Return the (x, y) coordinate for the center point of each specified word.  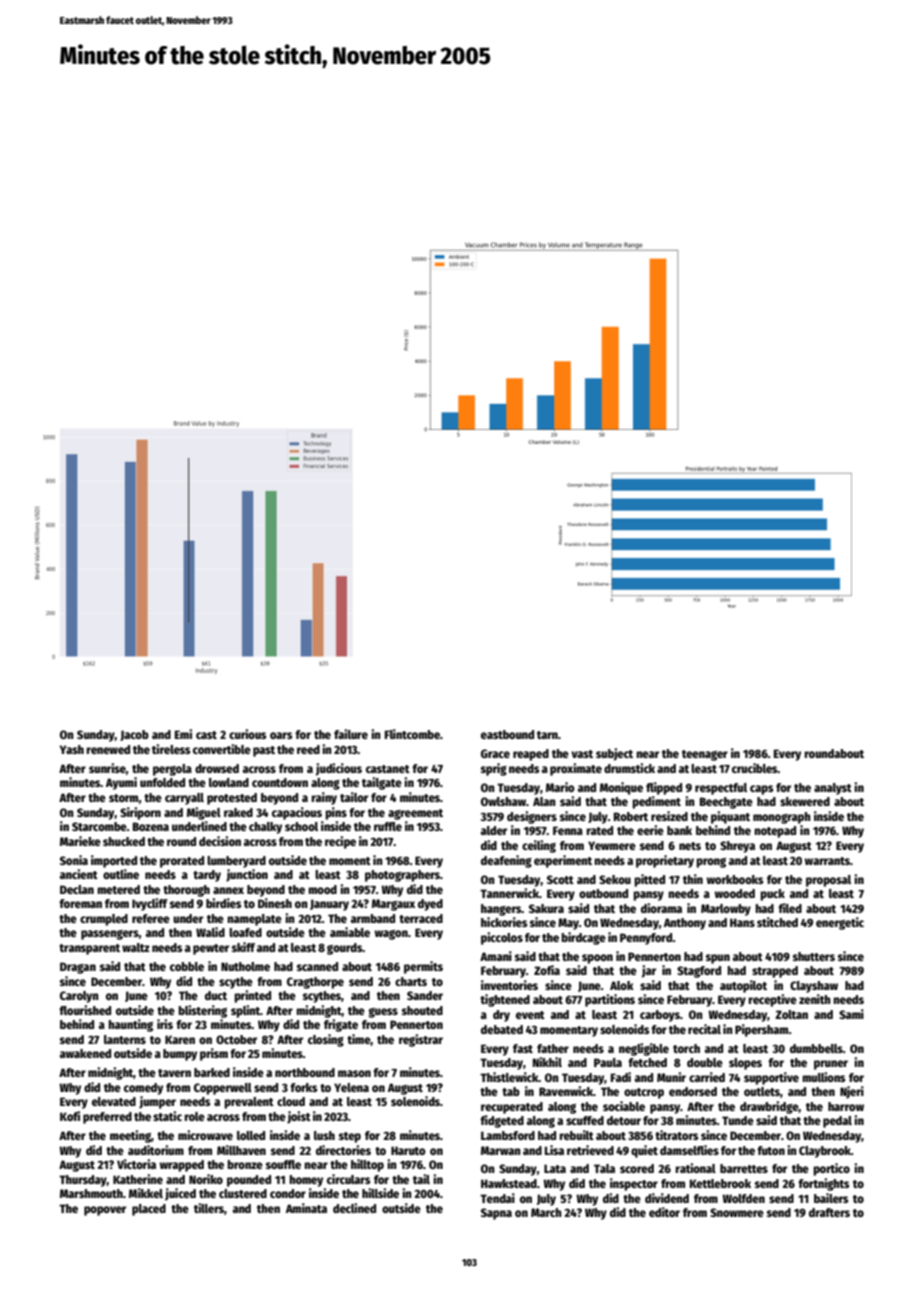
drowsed (217, 768)
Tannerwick (509, 893)
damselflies (689, 1150)
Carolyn (79, 997)
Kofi (70, 1116)
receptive (772, 1000)
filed (790, 908)
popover (105, 1211)
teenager (705, 755)
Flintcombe (412, 734)
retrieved (590, 1150)
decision (220, 841)
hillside (380, 1193)
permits (423, 967)
